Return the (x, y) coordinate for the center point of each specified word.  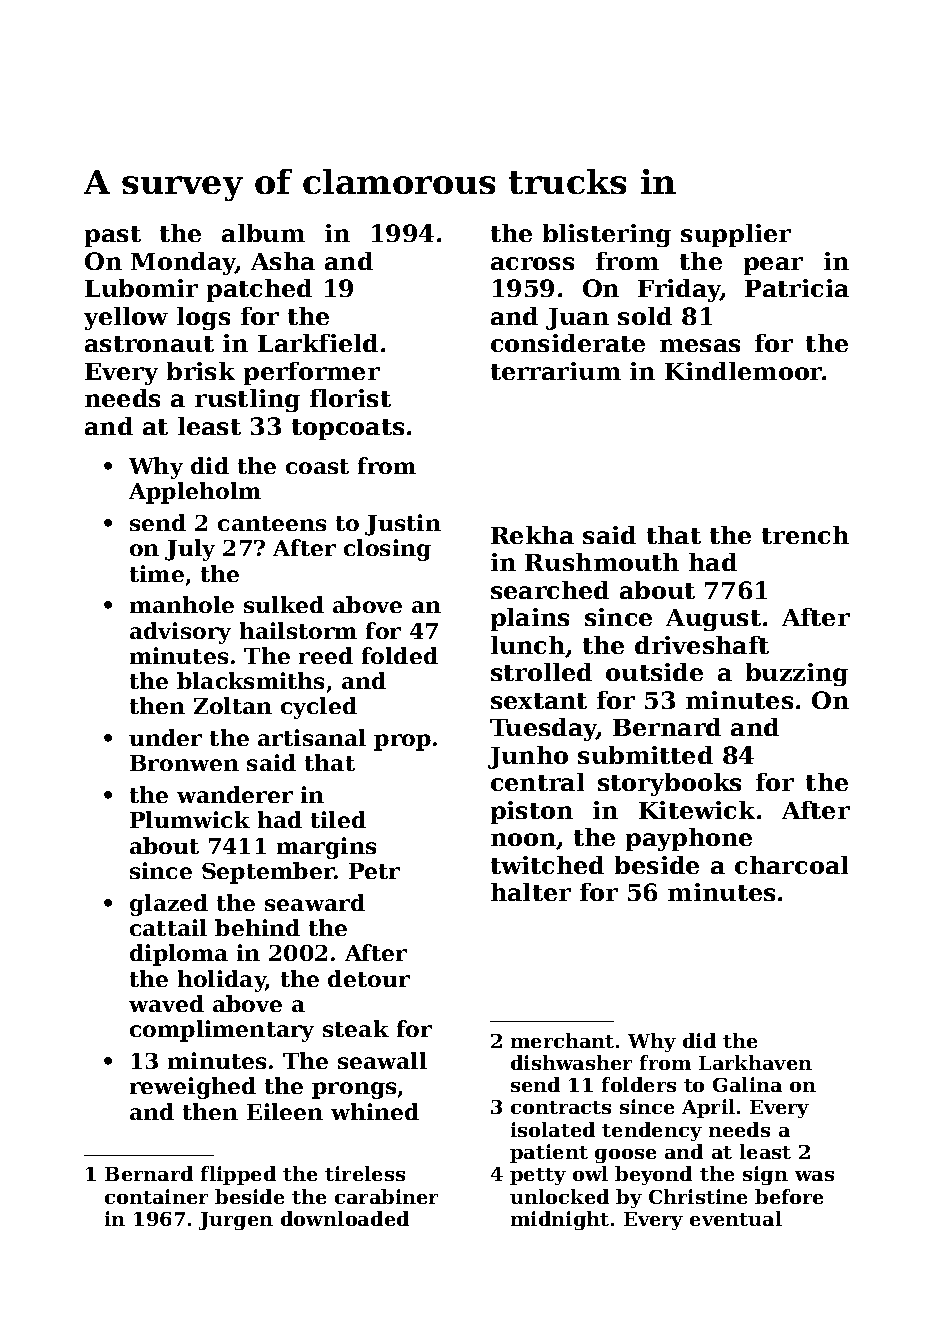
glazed (169, 905)
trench (805, 535)
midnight (560, 1220)
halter (531, 892)
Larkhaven (755, 1062)
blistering (607, 235)
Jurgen (236, 1221)
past (113, 236)
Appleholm (195, 493)
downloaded (345, 1218)
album (263, 233)
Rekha (532, 535)
